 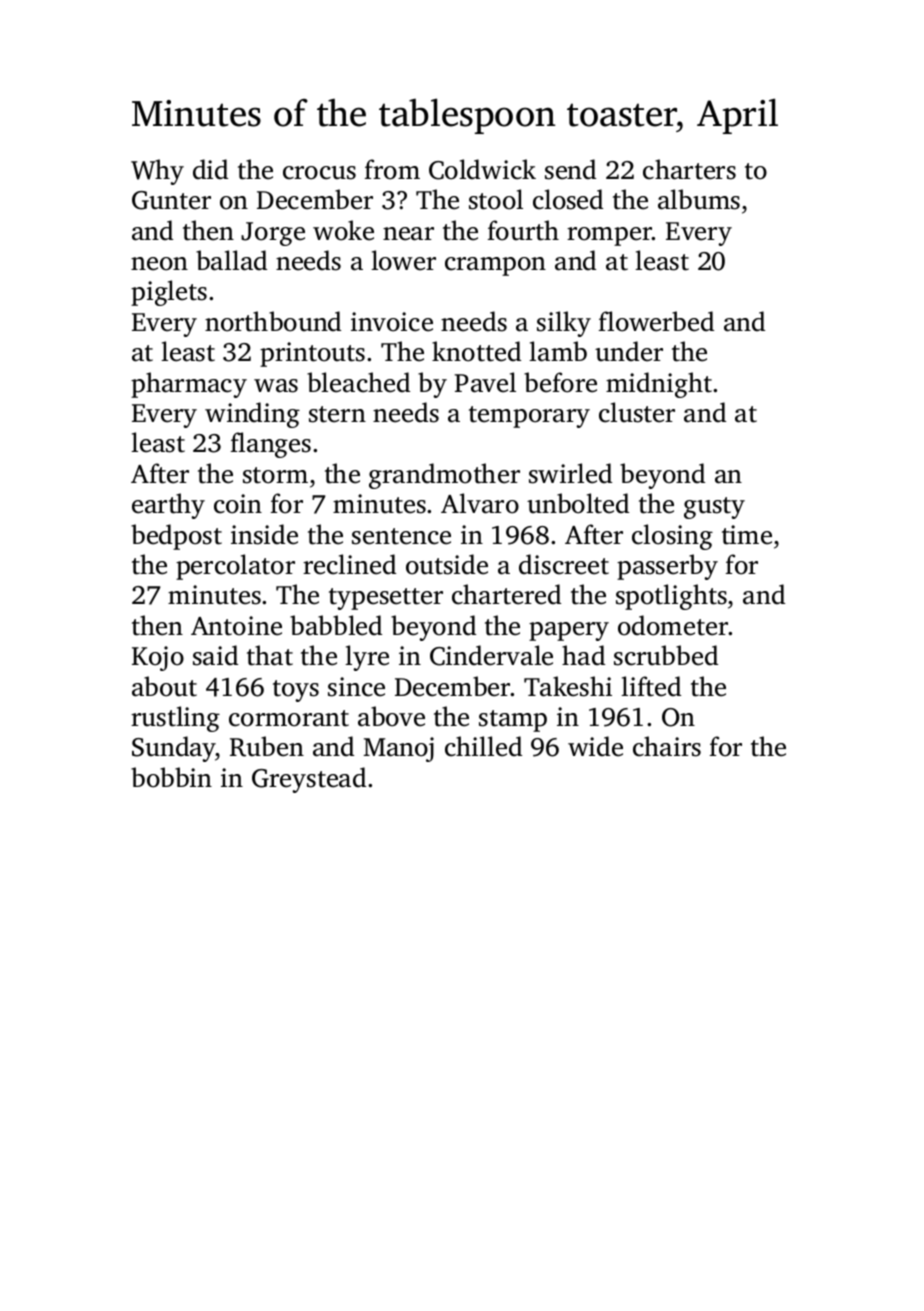 I want to click on grandmother, so click(x=444, y=476).
